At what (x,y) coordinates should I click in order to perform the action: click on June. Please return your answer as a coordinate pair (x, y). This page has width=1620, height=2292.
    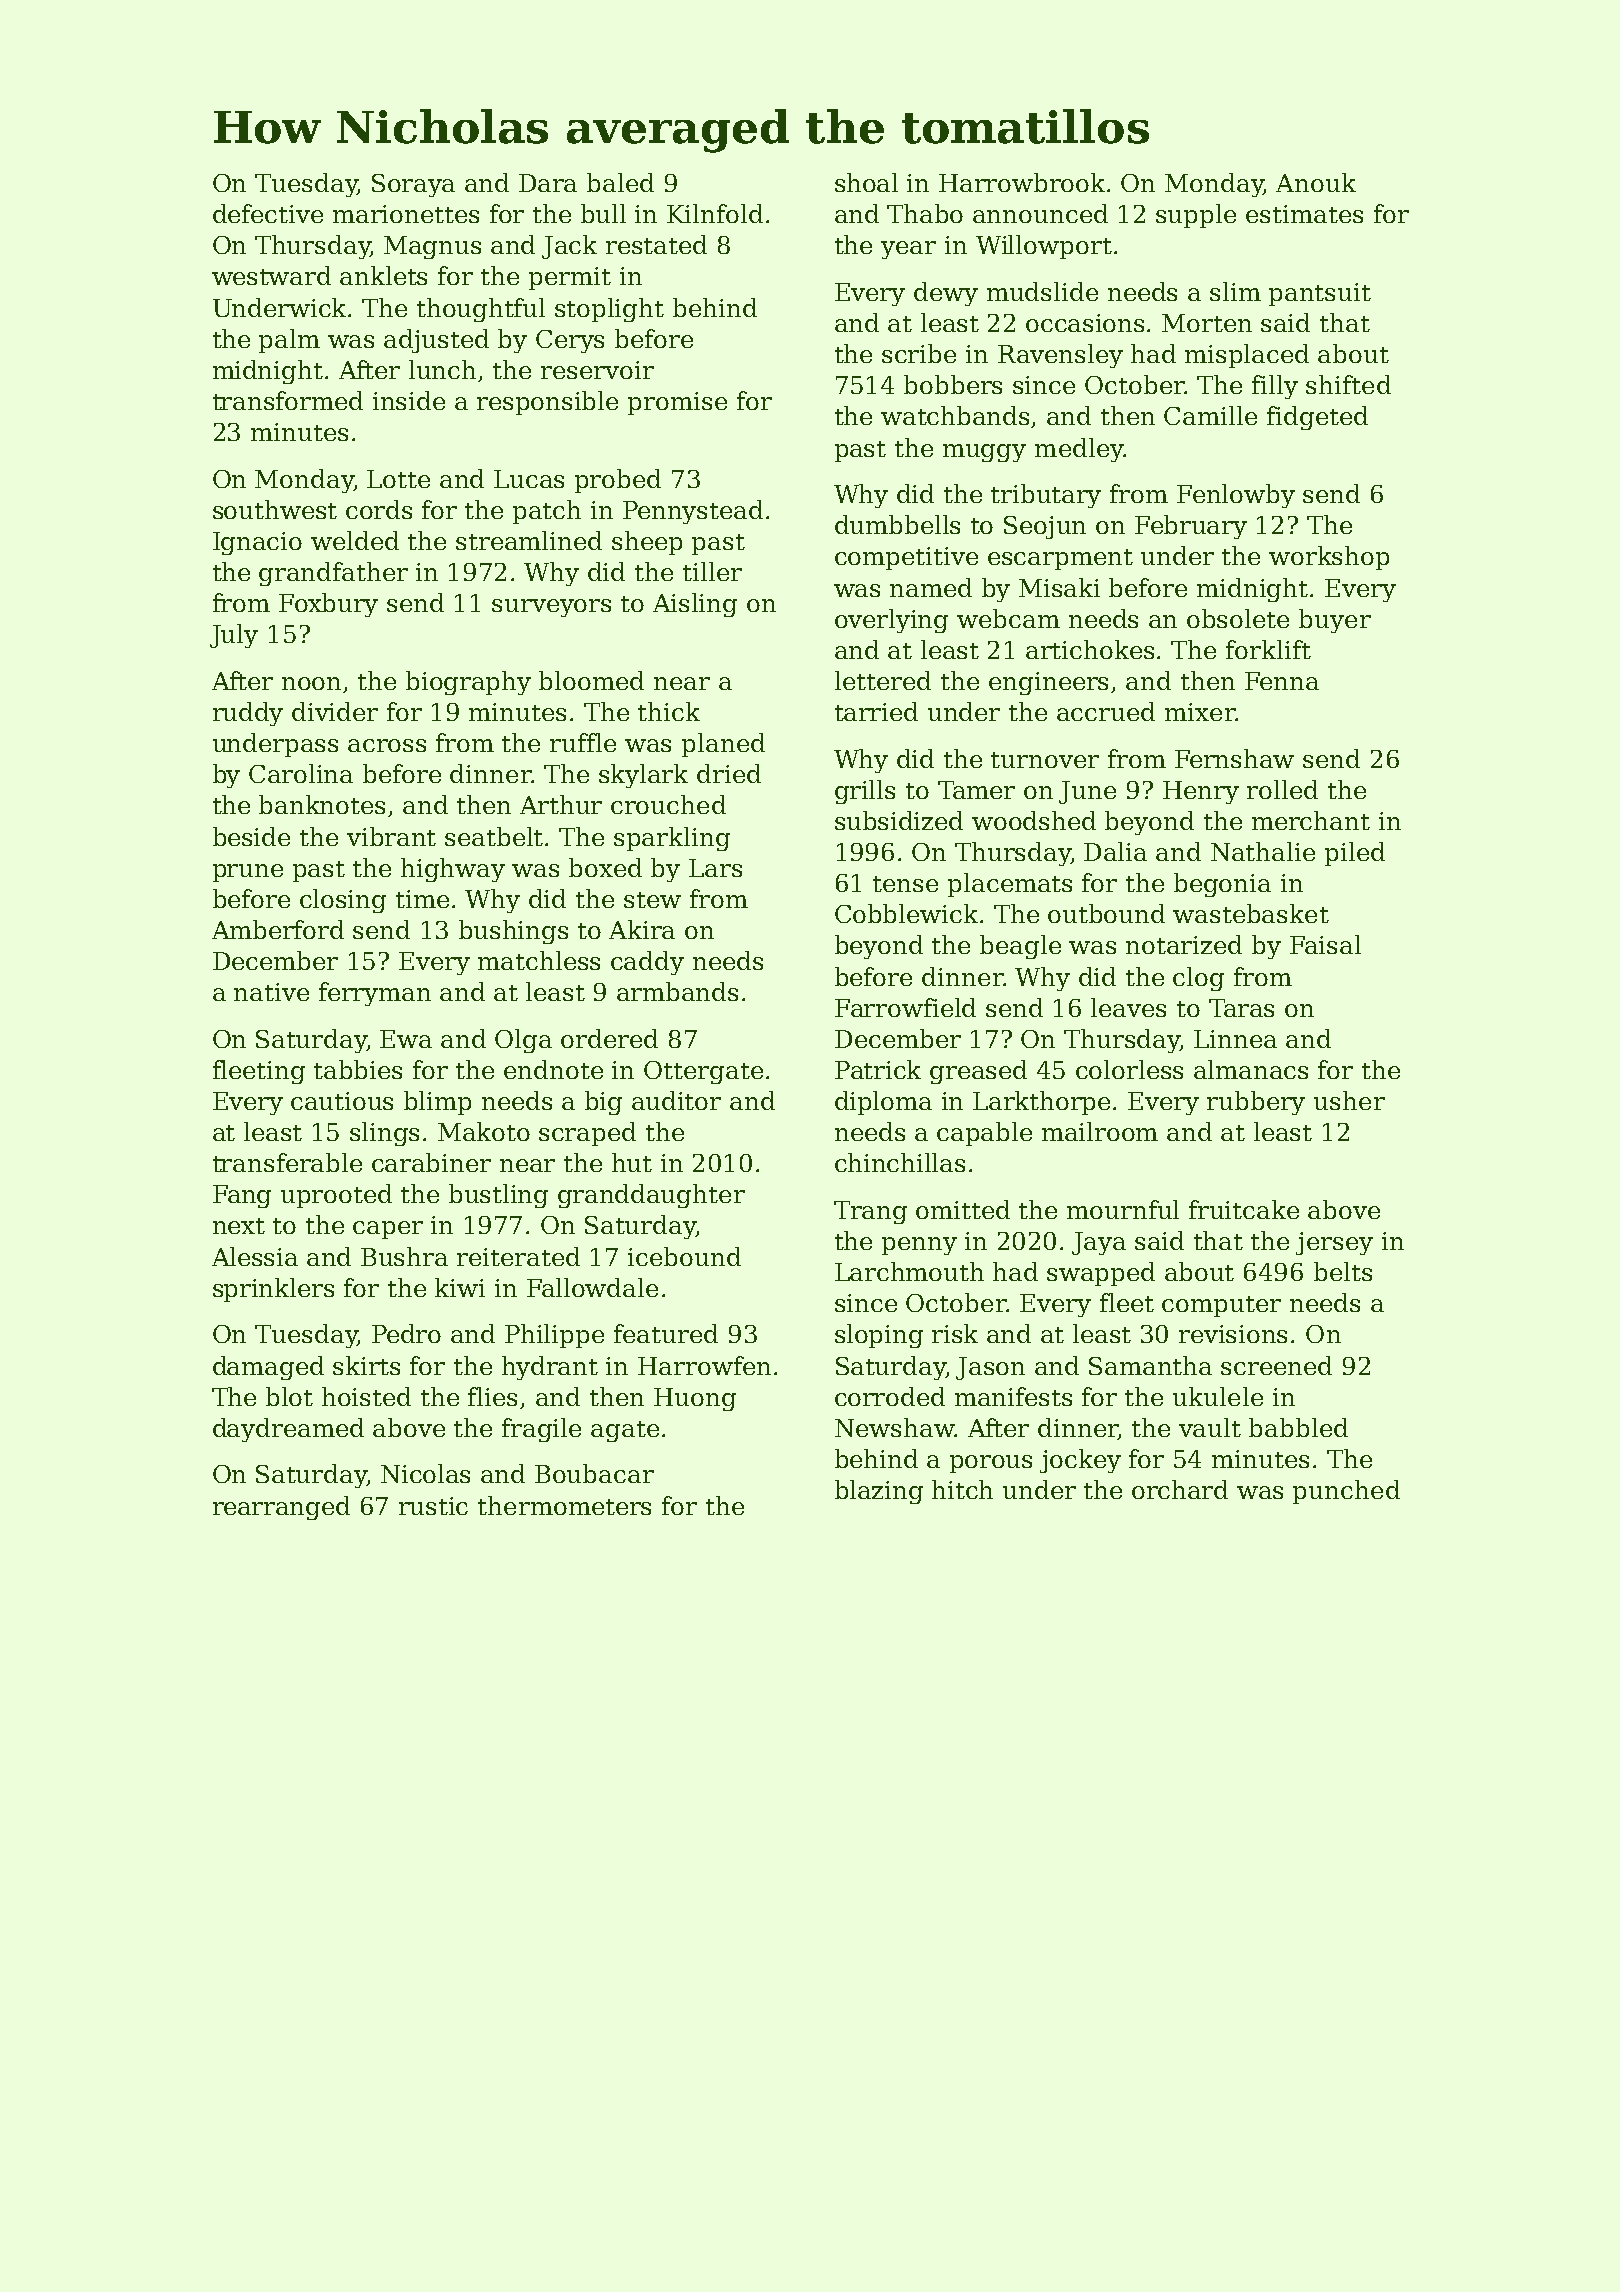
    Looking at the image, I should click on (1087, 792).
